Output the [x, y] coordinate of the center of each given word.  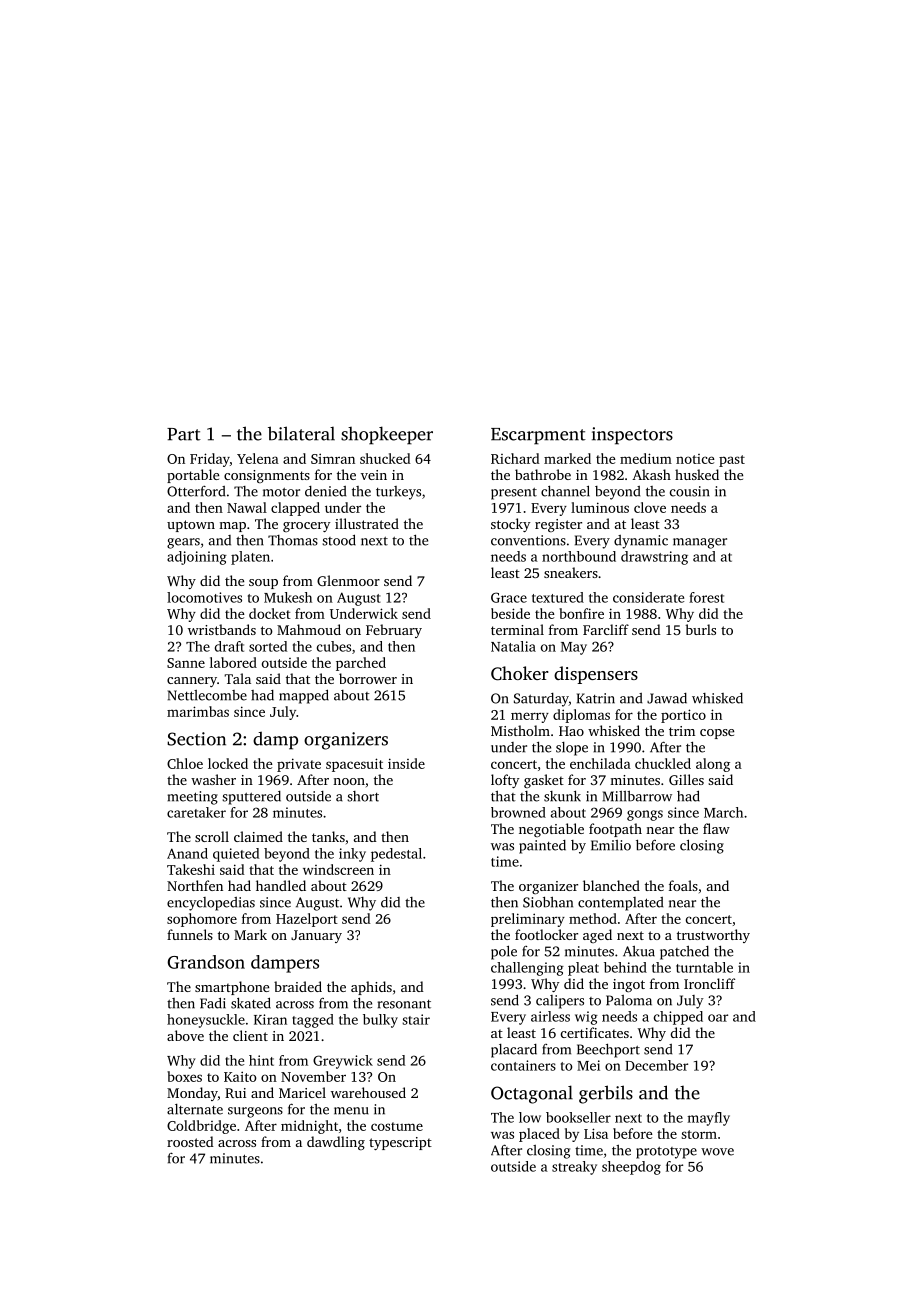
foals [683, 885]
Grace [509, 597]
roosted [190, 1141]
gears [183, 543]
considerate [648, 597]
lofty [505, 781]
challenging [527, 969]
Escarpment [538, 436]
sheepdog [631, 1168]
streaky [574, 1168]
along [713, 765]
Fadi [213, 1003]
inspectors [632, 436]
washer [213, 779]
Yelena [258, 458]
